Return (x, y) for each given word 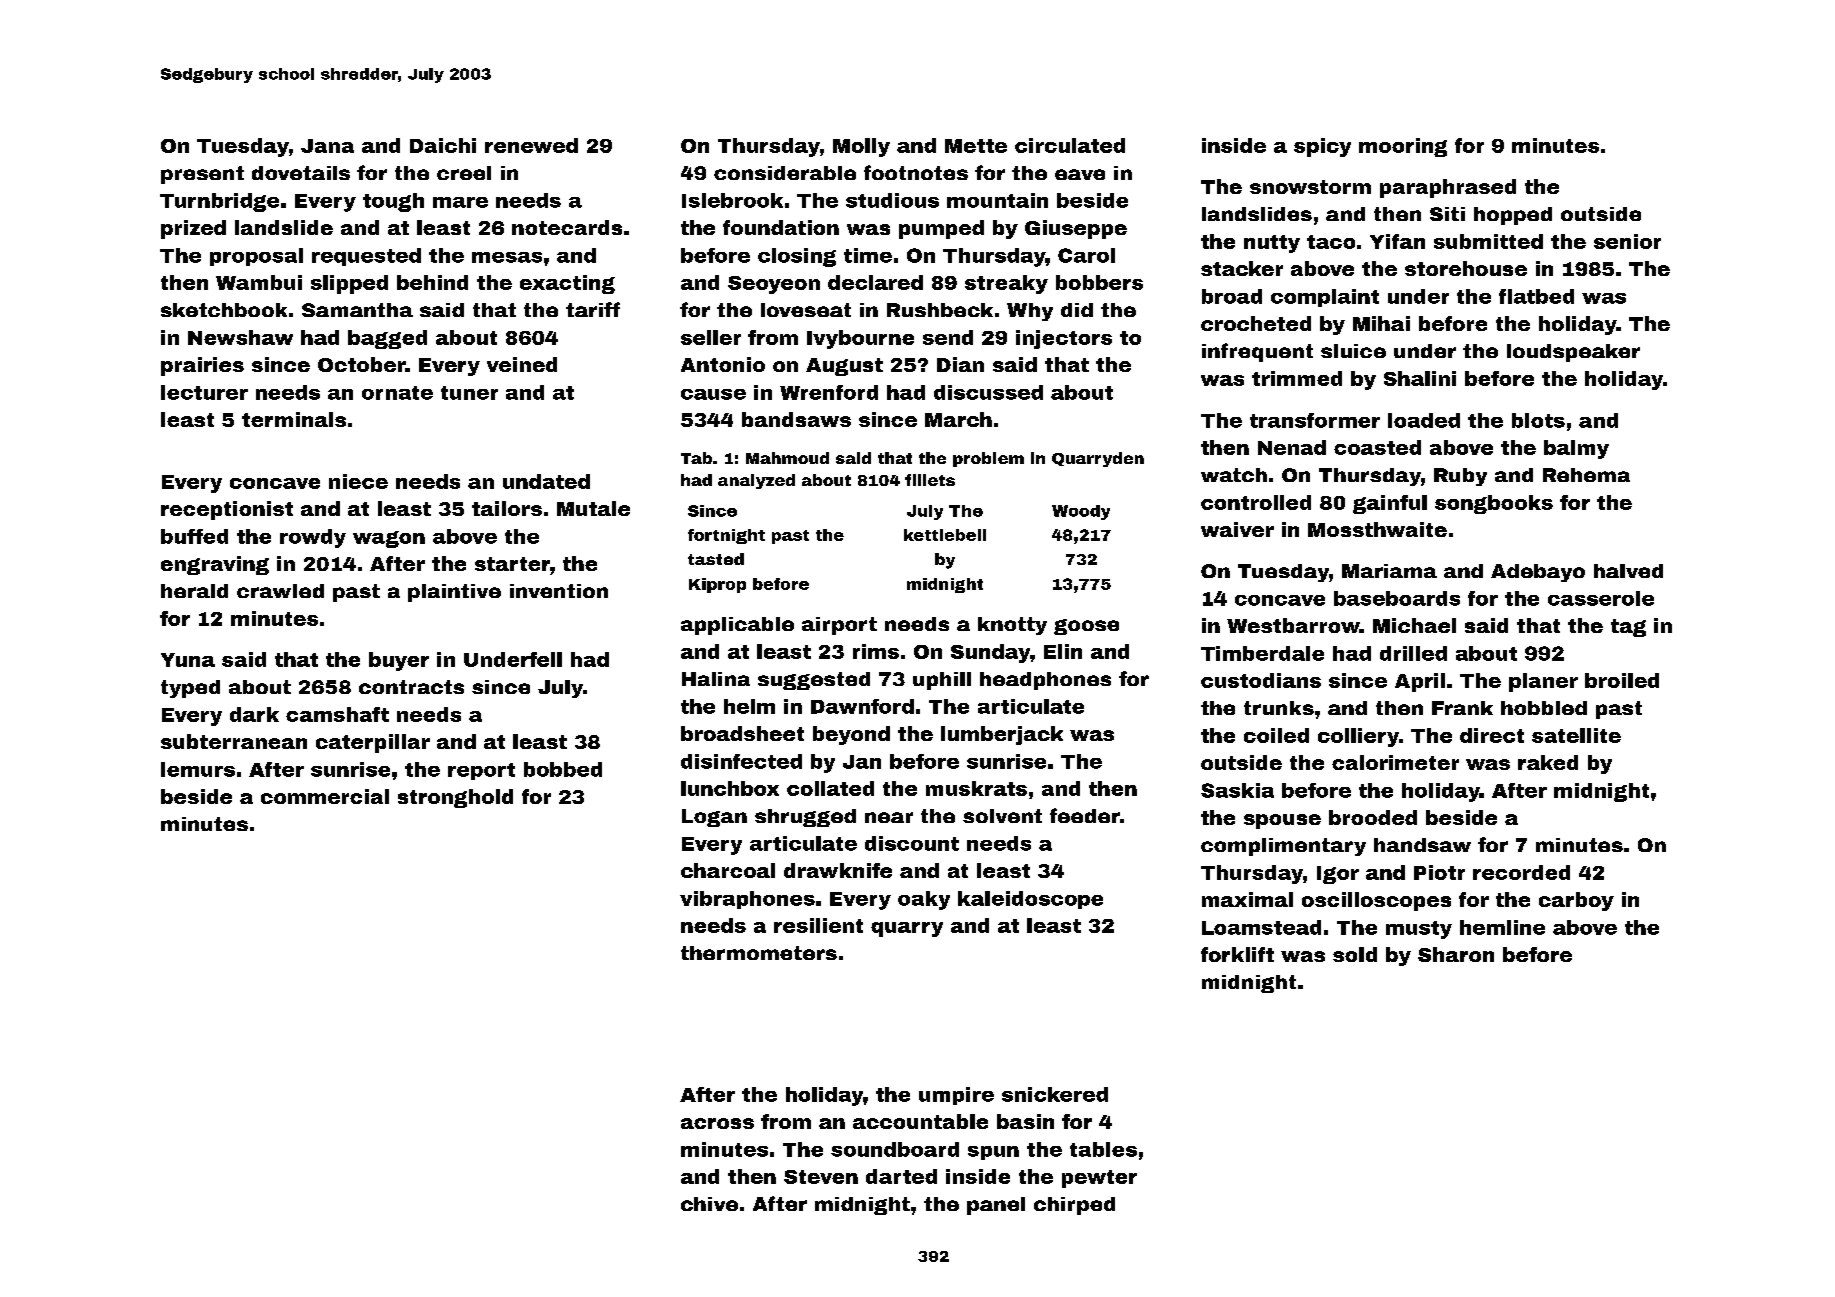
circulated (1070, 145)
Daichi (443, 145)
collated (830, 788)
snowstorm (1310, 187)
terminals (294, 419)
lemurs (198, 769)
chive (709, 1204)
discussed (988, 392)
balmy (1576, 449)
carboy (1576, 901)
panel (996, 1206)
